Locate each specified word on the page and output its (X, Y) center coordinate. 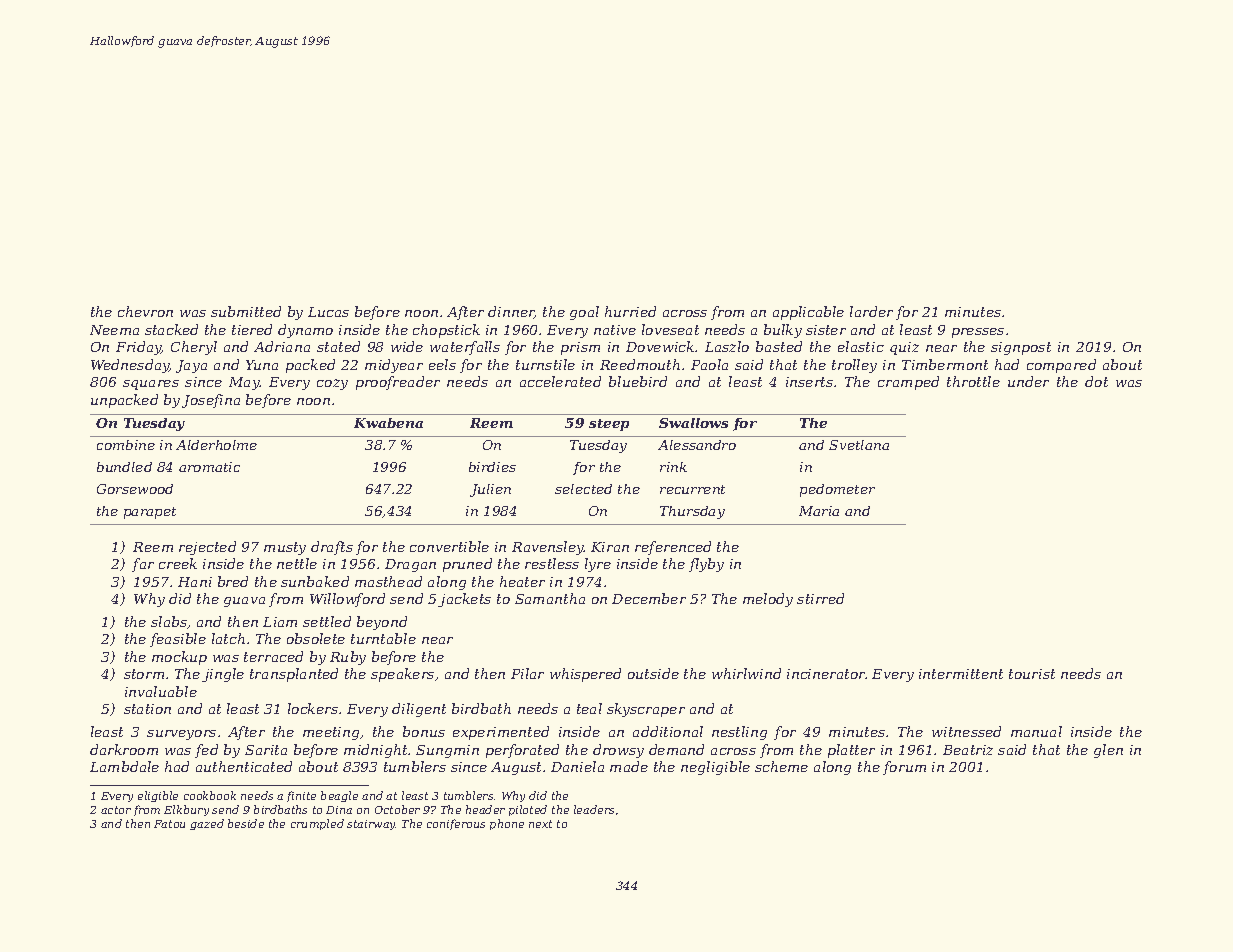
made (629, 766)
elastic (861, 346)
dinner (511, 312)
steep (609, 425)
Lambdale (124, 766)
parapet (150, 513)
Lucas (328, 312)
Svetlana (859, 445)
